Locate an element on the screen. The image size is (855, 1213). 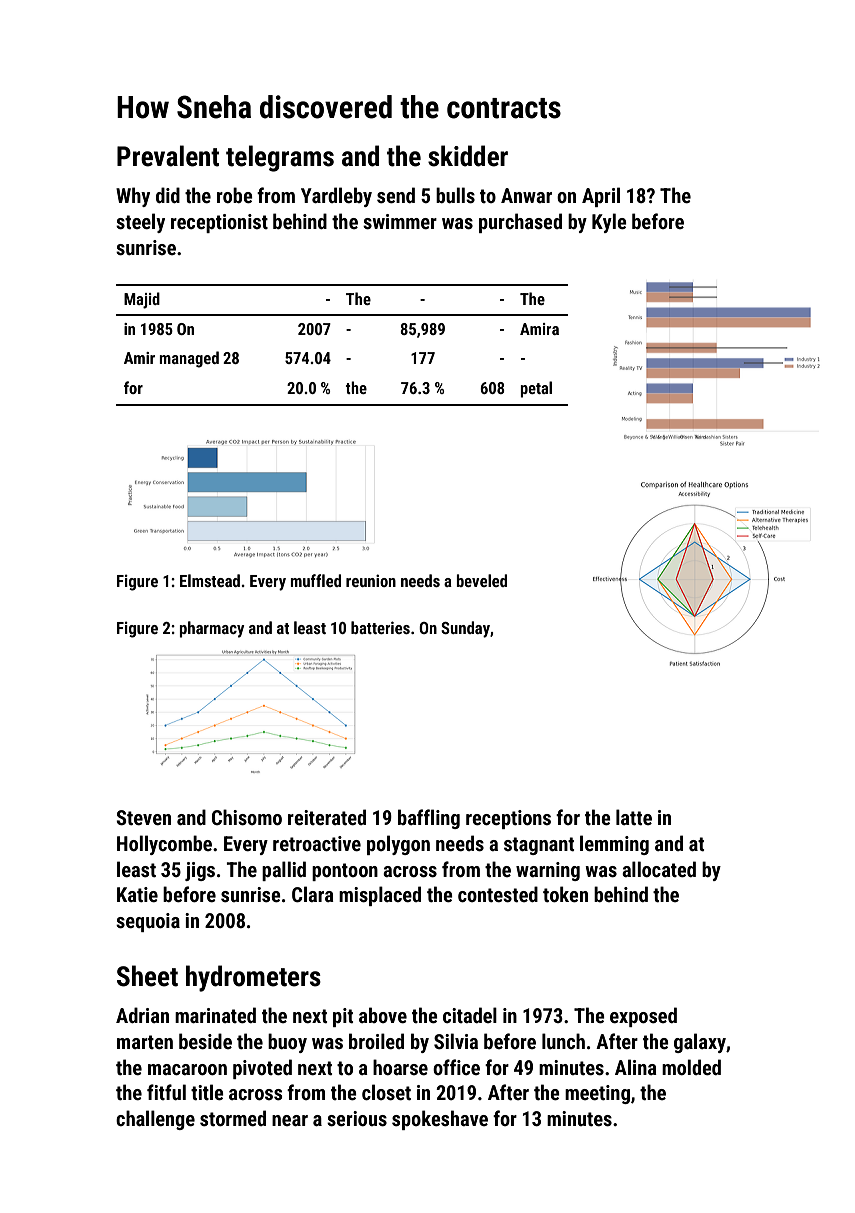
pivoted is located at coordinates (262, 1069).
